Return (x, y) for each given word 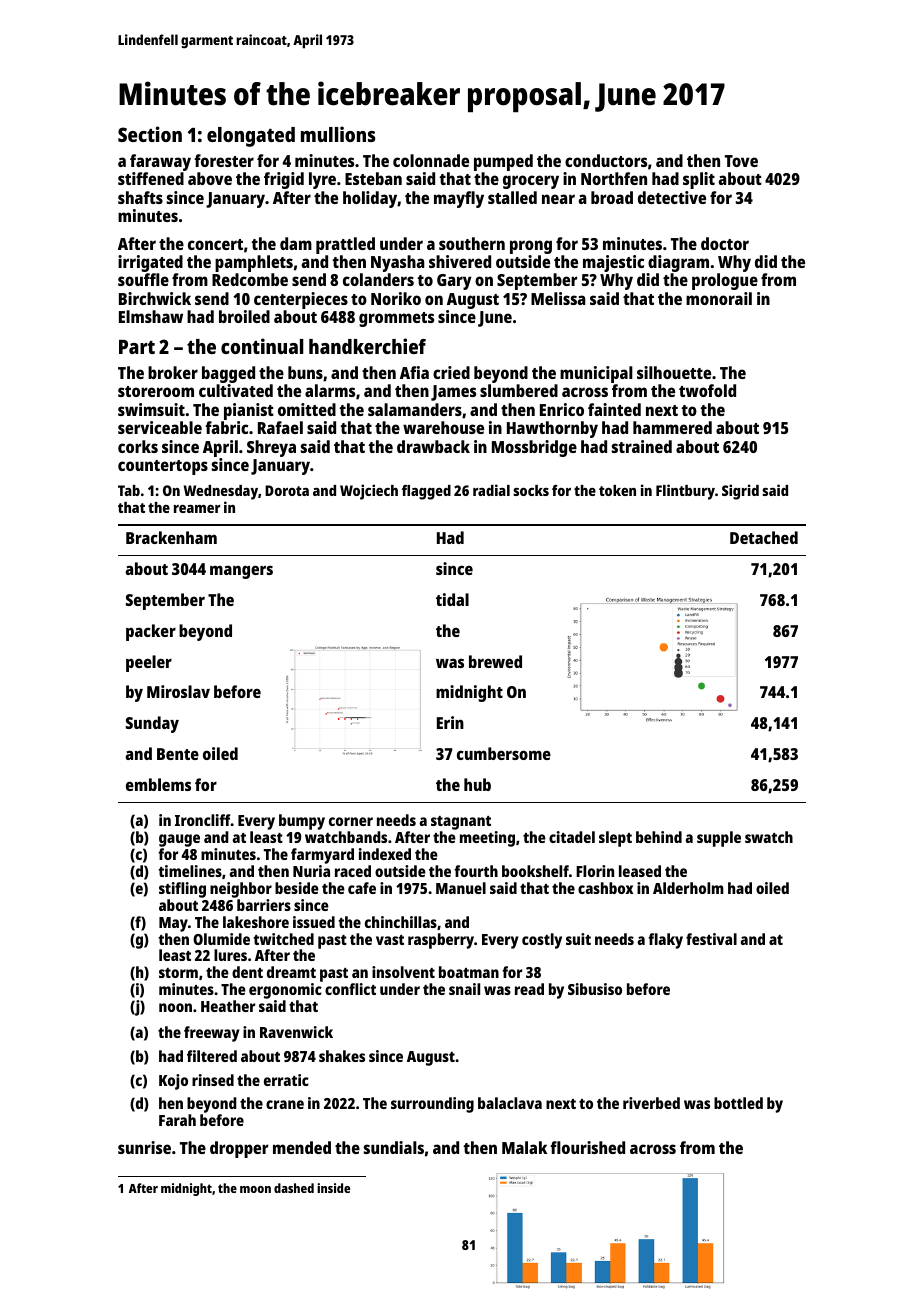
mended (302, 1147)
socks (531, 490)
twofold (707, 390)
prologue (725, 281)
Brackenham (171, 537)
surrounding (432, 1105)
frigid (284, 180)
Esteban (373, 178)
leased (640, 871)
